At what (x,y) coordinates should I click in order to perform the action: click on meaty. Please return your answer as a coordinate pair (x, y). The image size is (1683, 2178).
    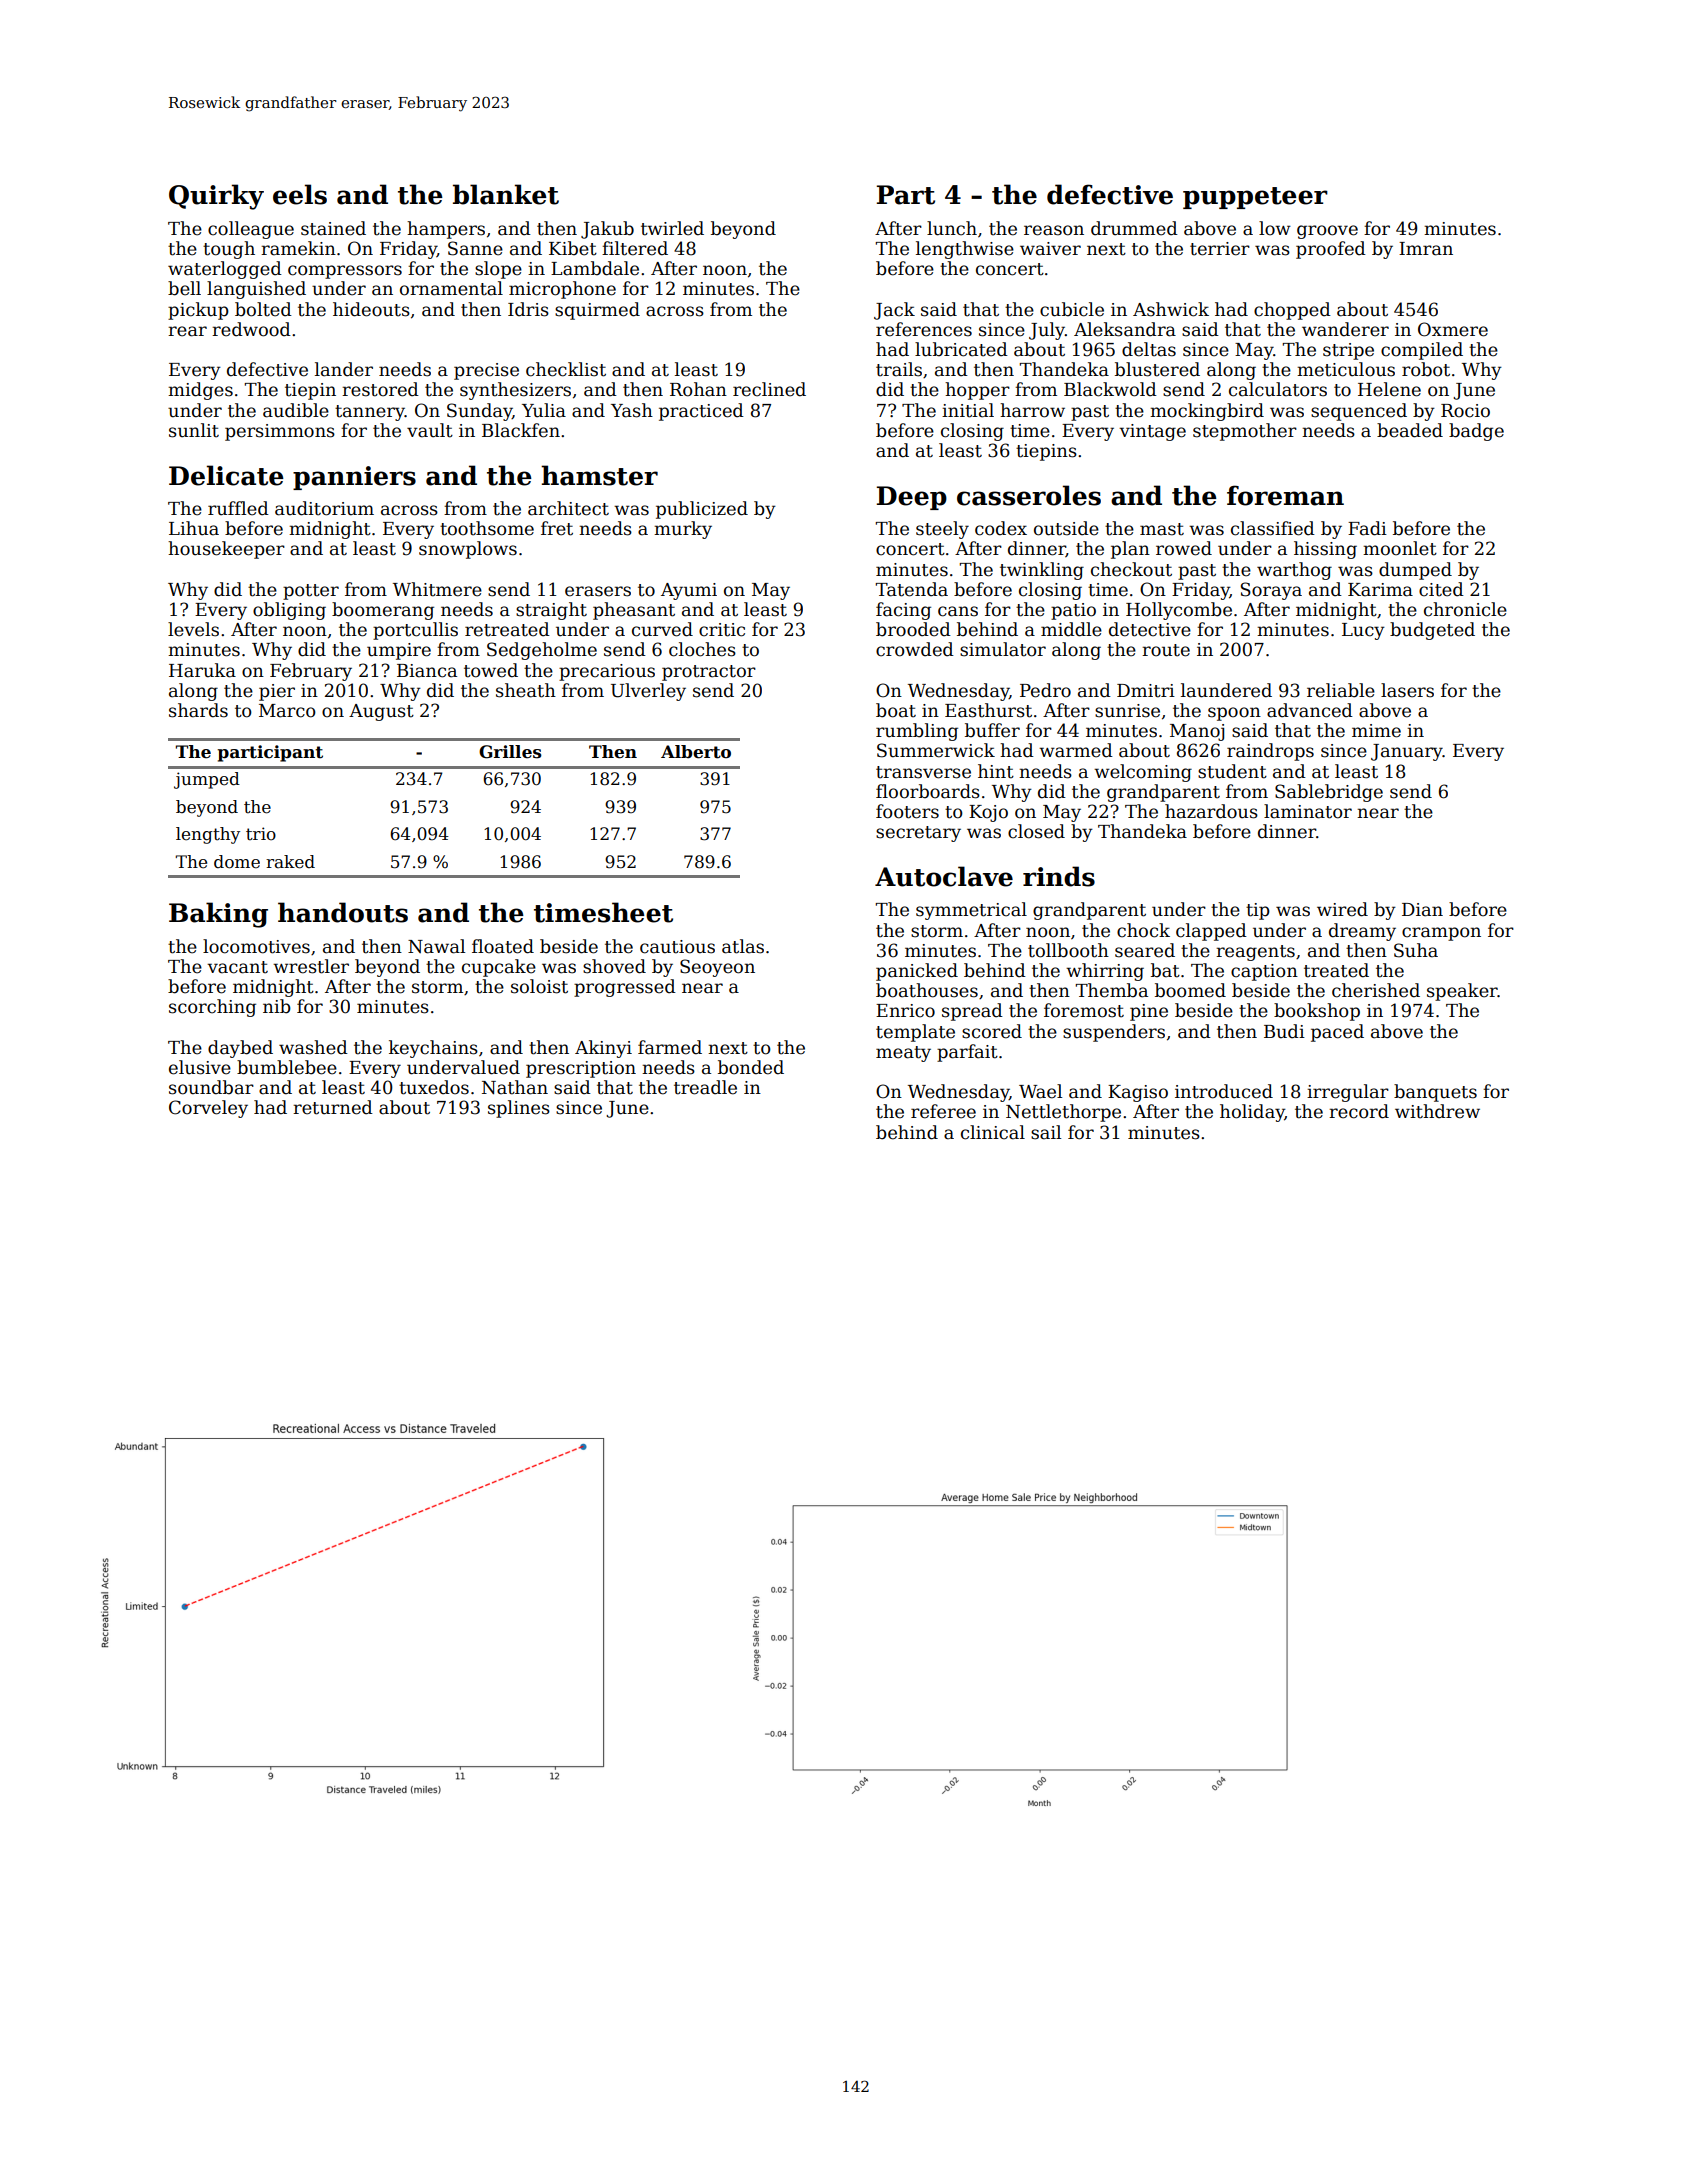
    Looking at the image, I should click on (903, 1054).
